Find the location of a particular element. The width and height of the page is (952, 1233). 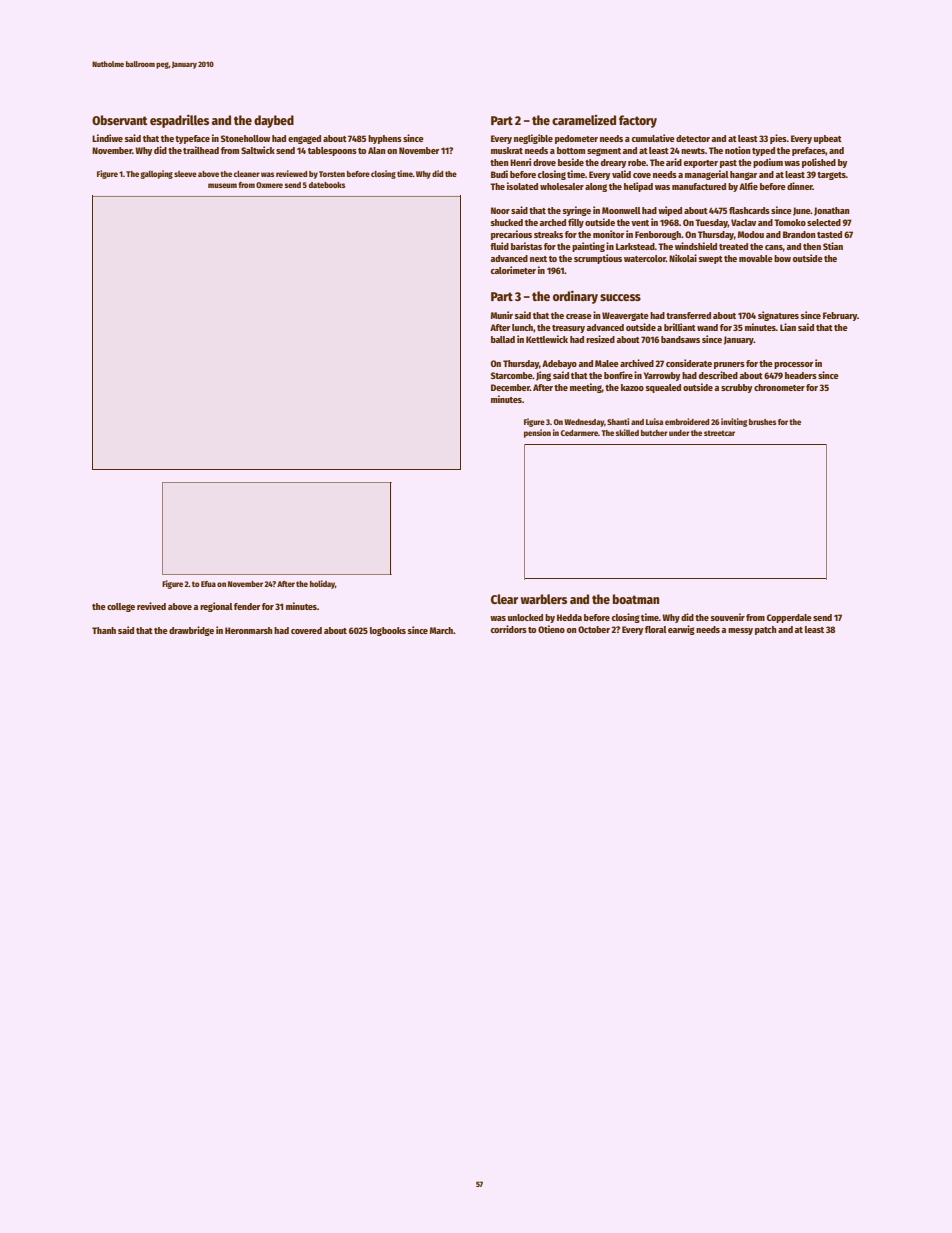

Stonehollow is located at coordinates (245, 138).
